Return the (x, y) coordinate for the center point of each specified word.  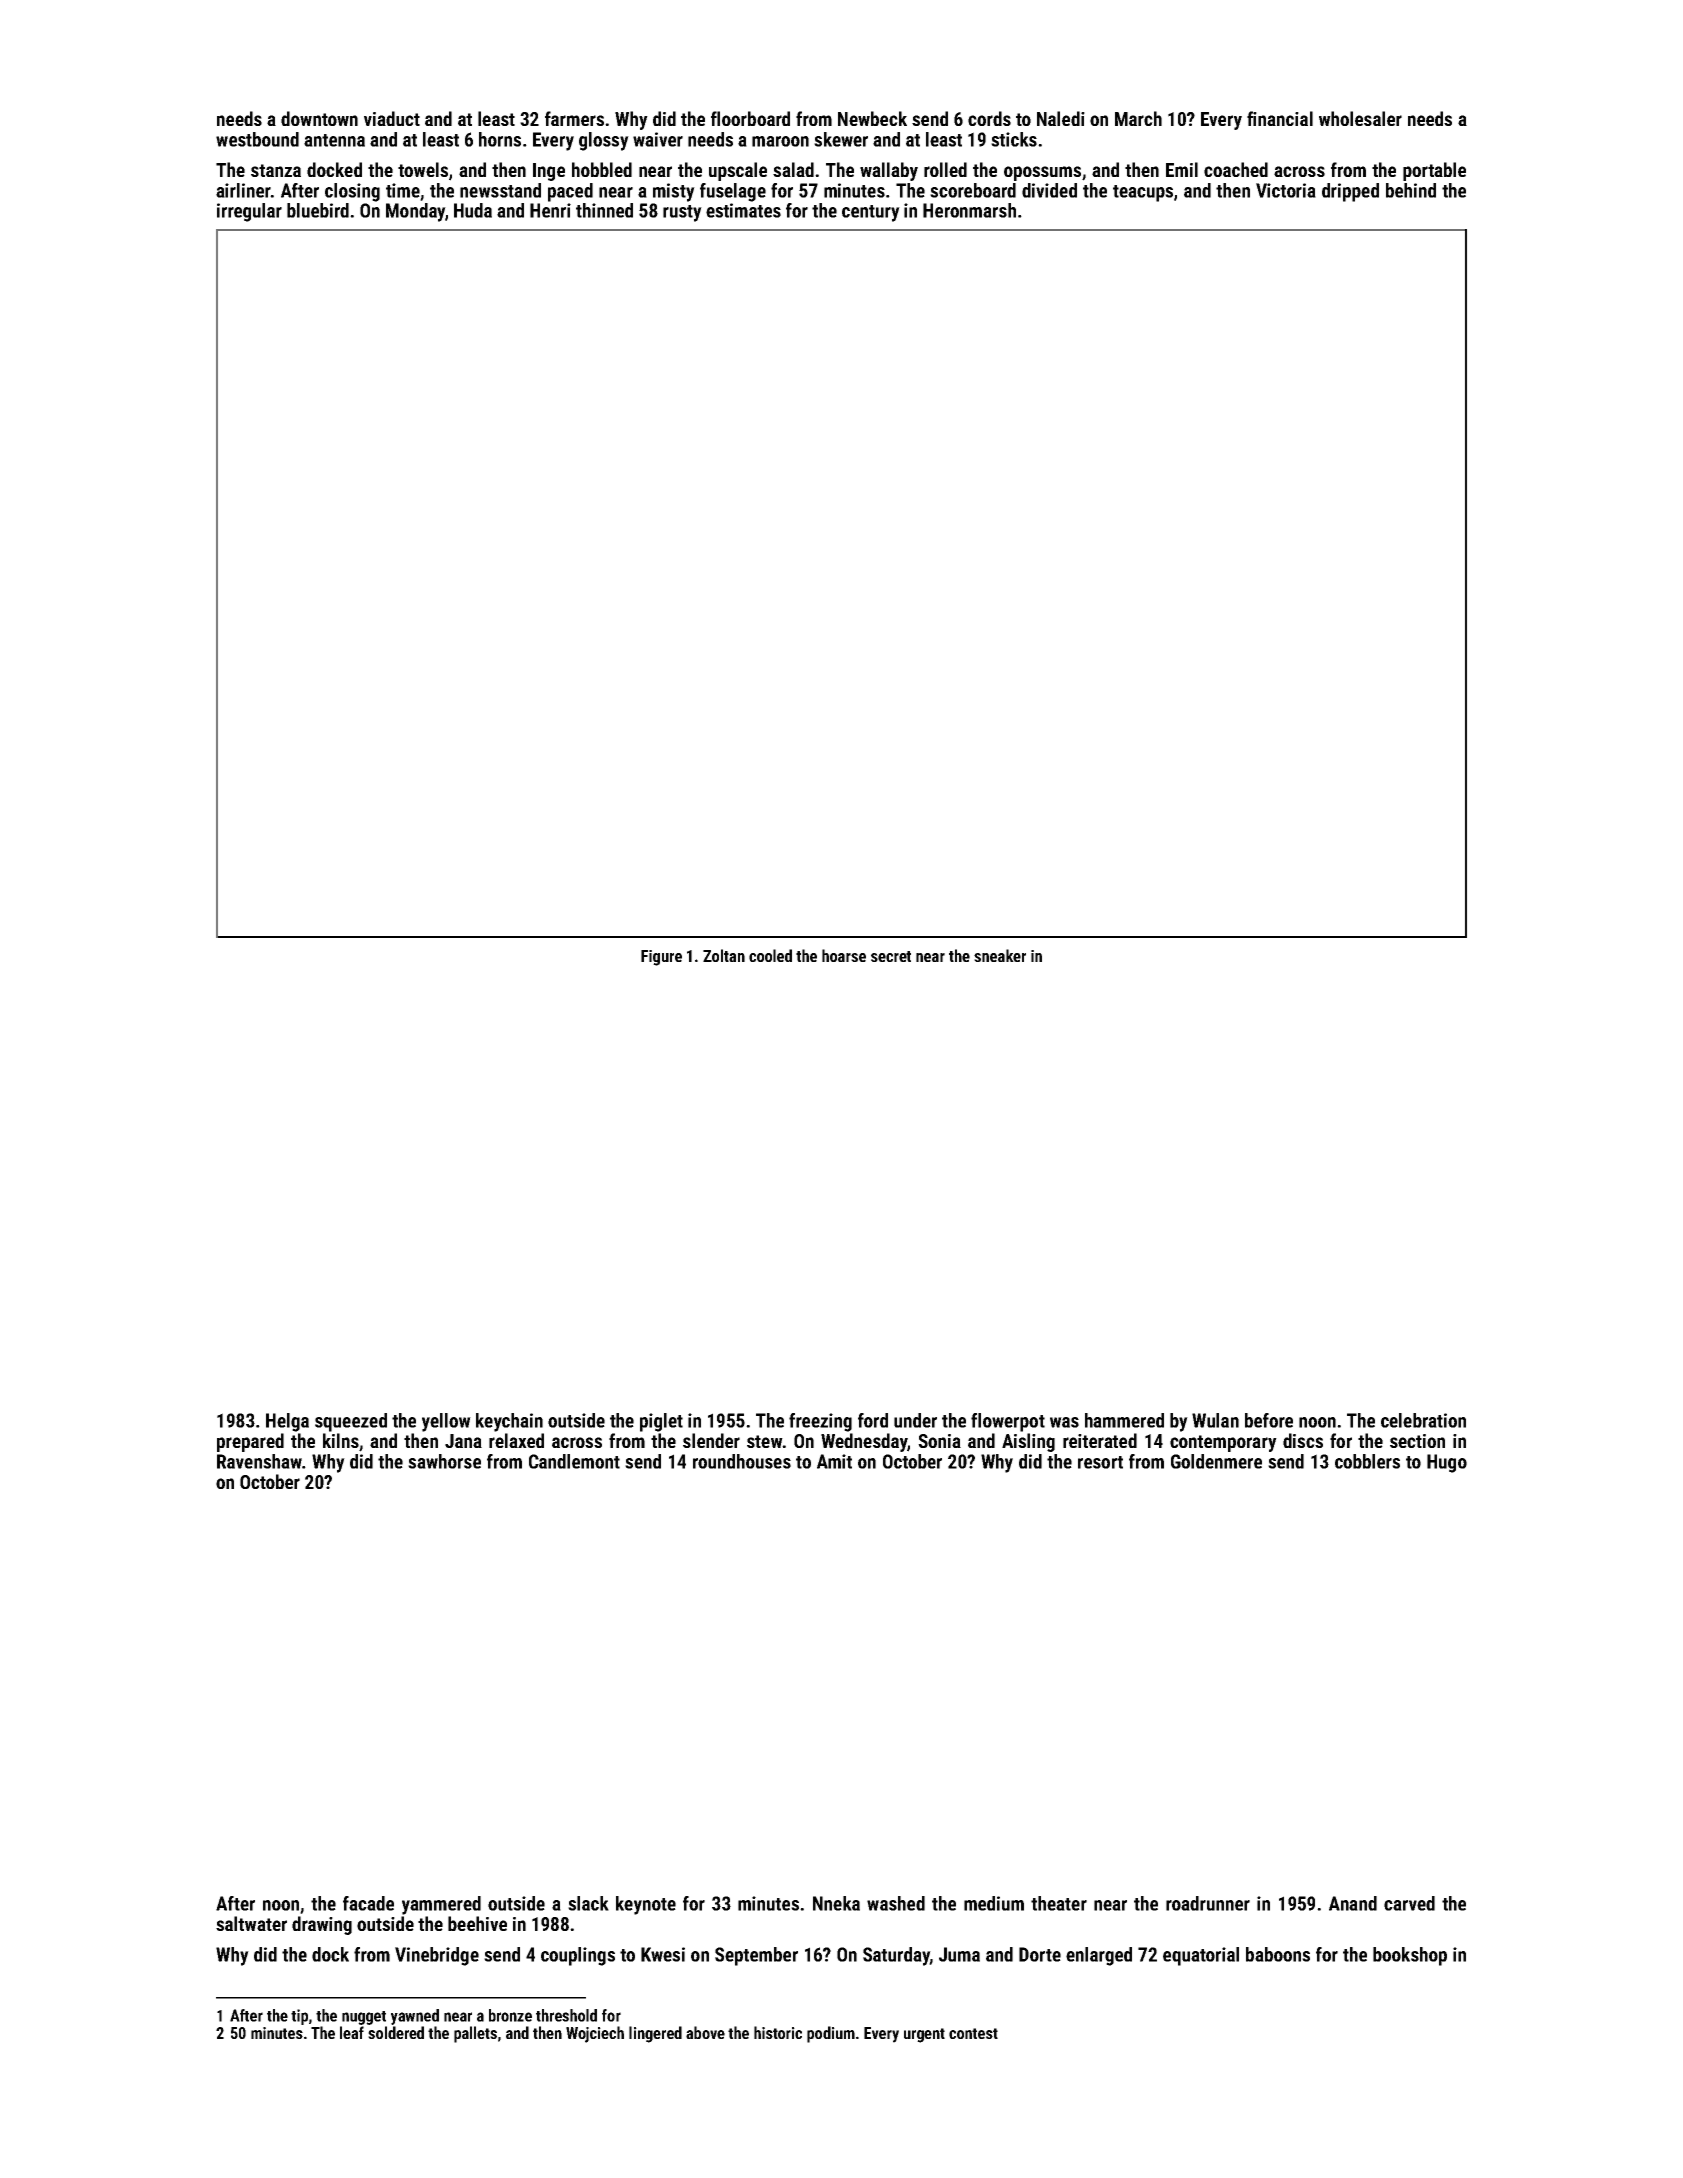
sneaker (1000, 955)
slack (588, 1903)
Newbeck (872, 118)
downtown (319, 118)
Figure (661, 958)
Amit (834, 1461)
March (1138, 118)
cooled (770, 955)
